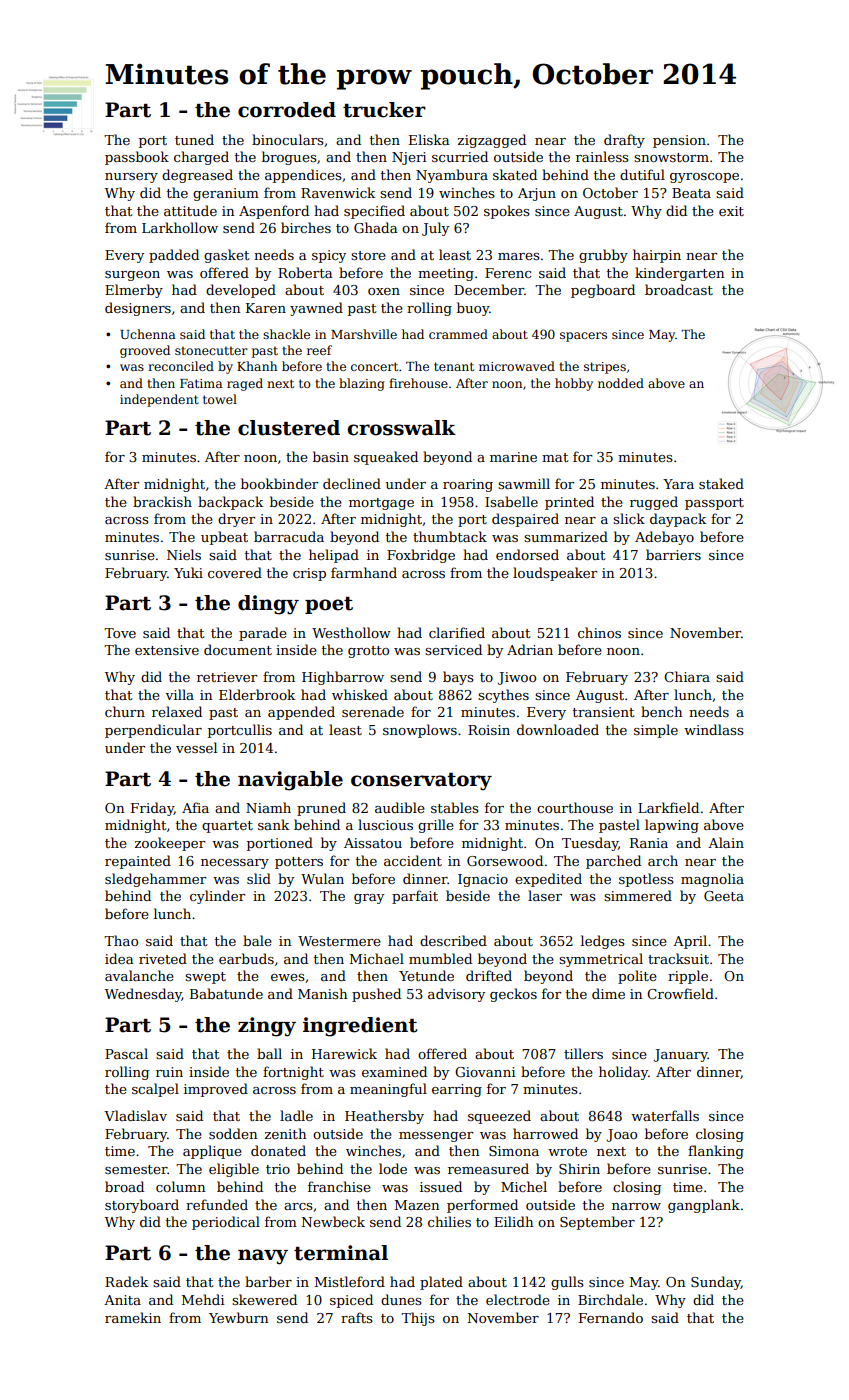  I want to click on Chiara, so click(687, 676).
